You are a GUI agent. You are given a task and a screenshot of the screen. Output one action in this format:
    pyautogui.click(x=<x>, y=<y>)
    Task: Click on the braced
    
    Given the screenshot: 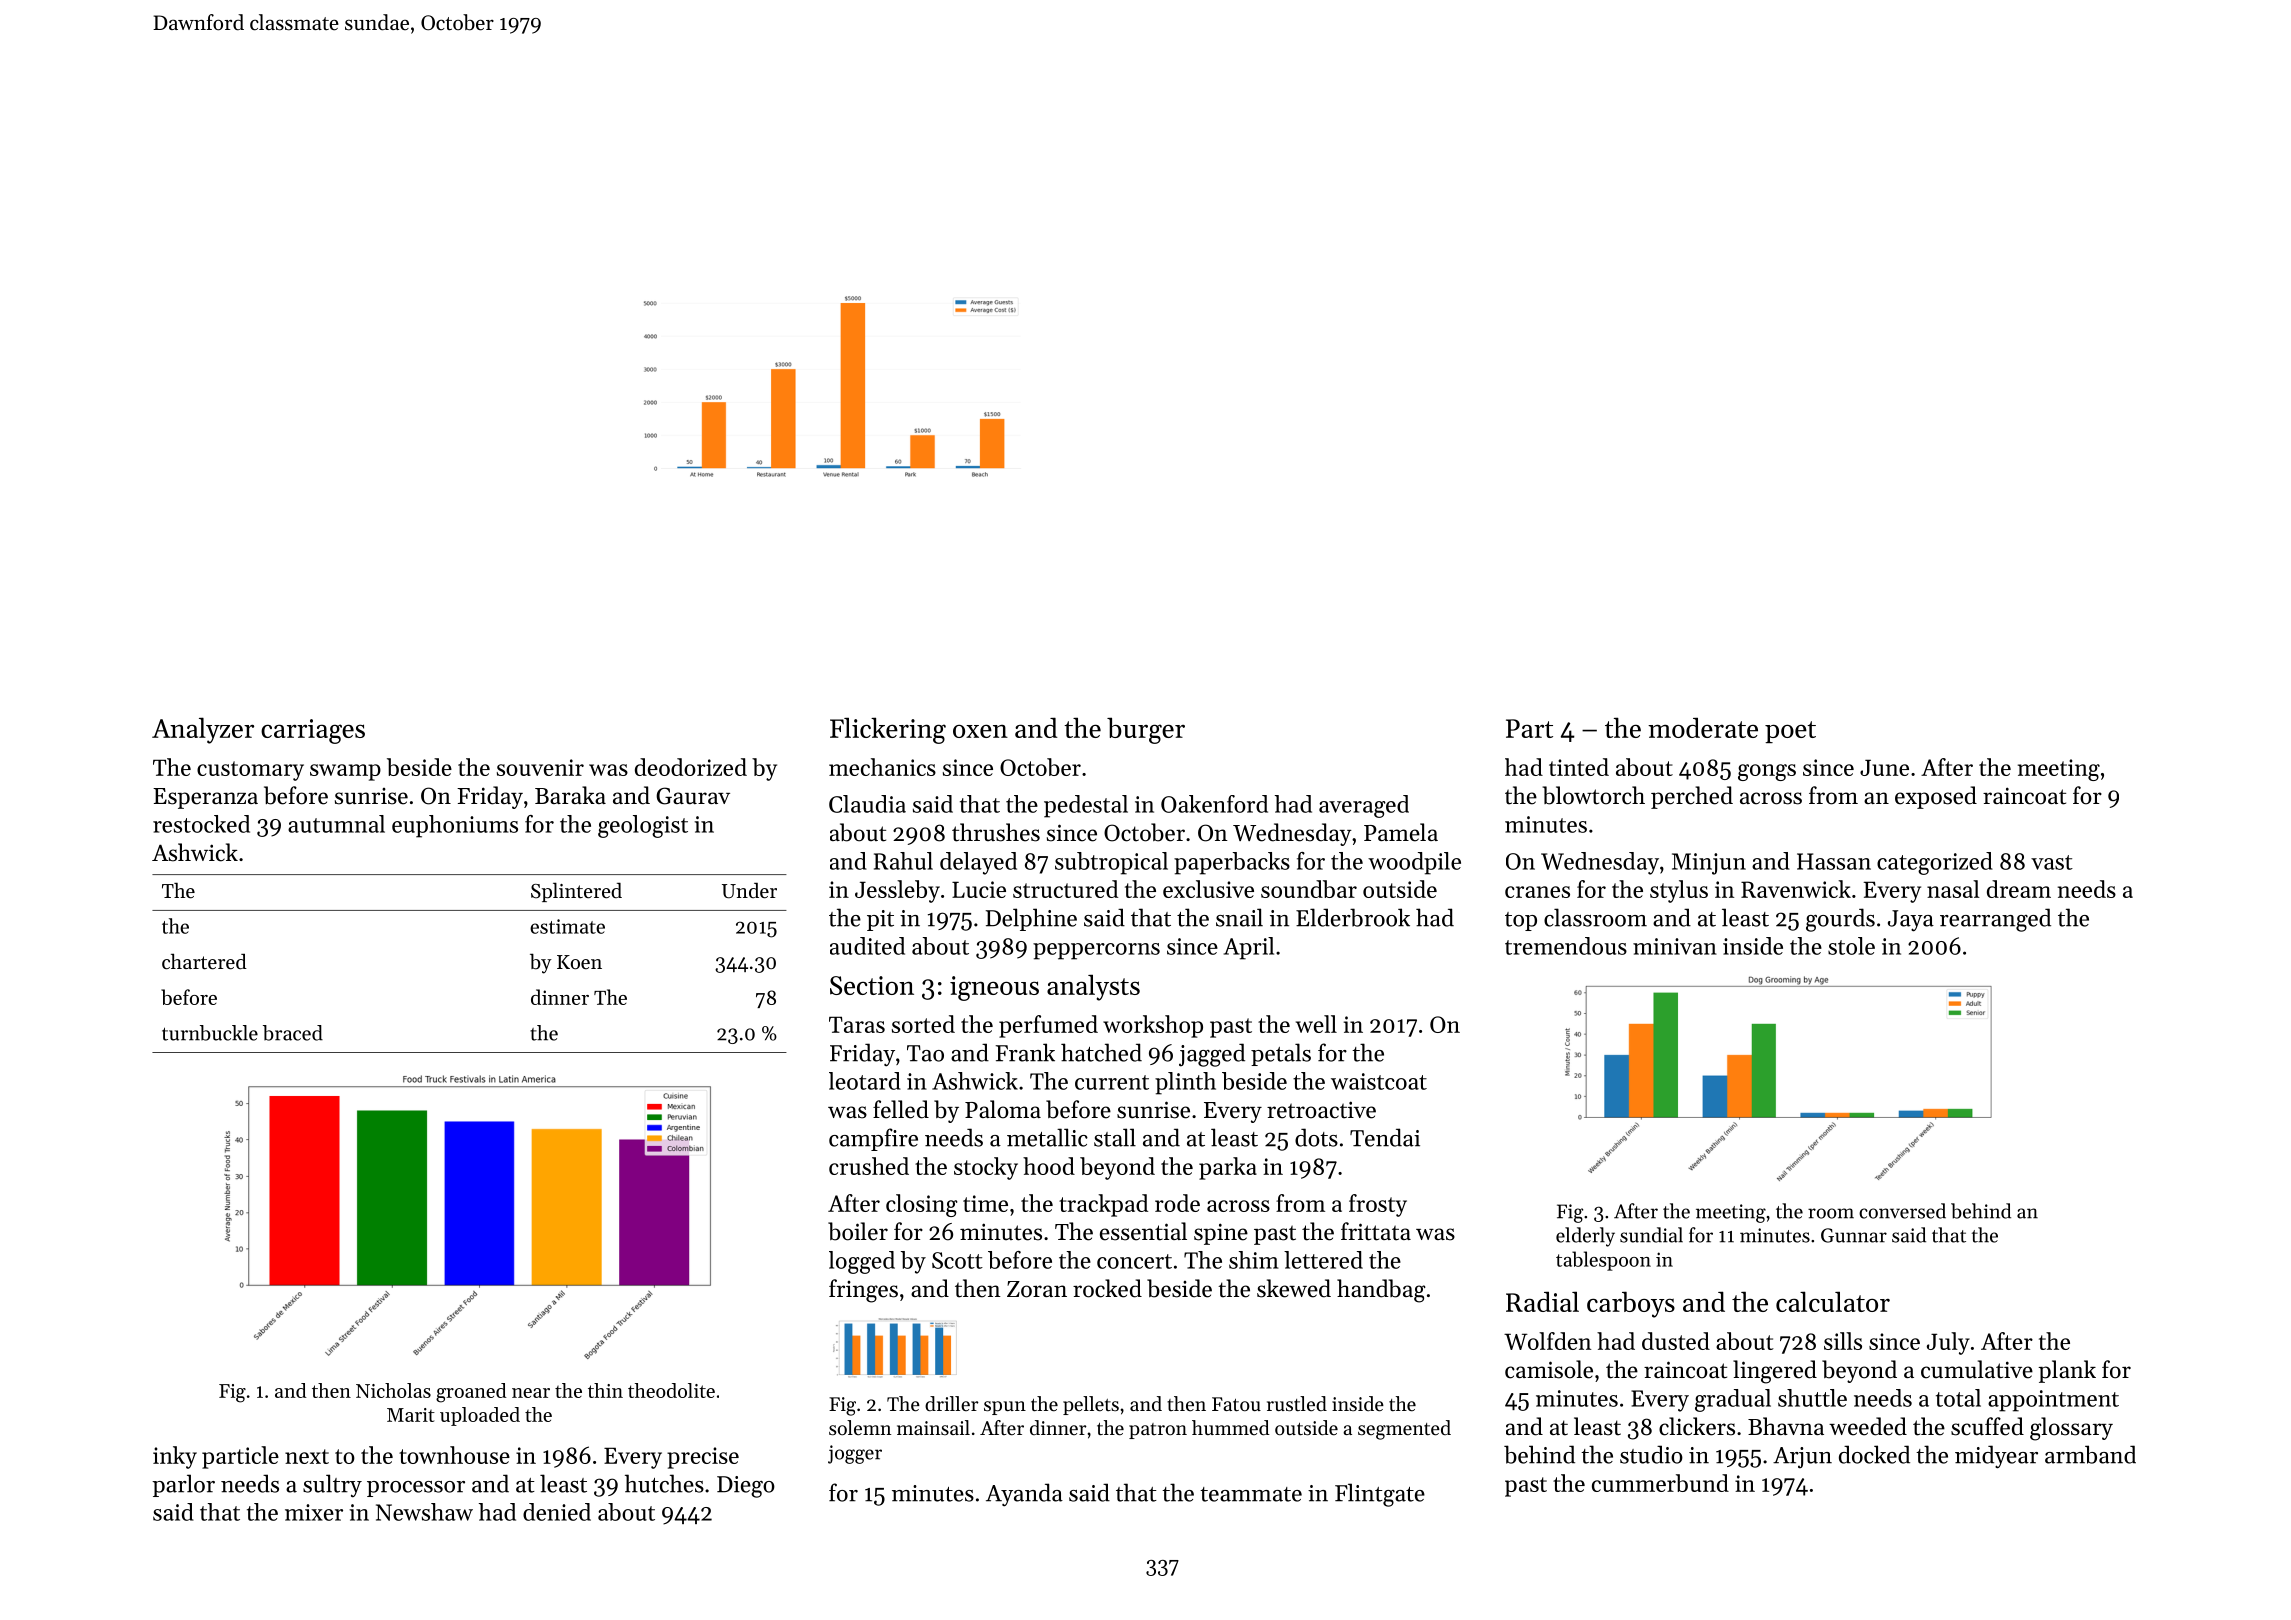 What is the action you would take?
    pyautogui.click(x=293, y=1033)
